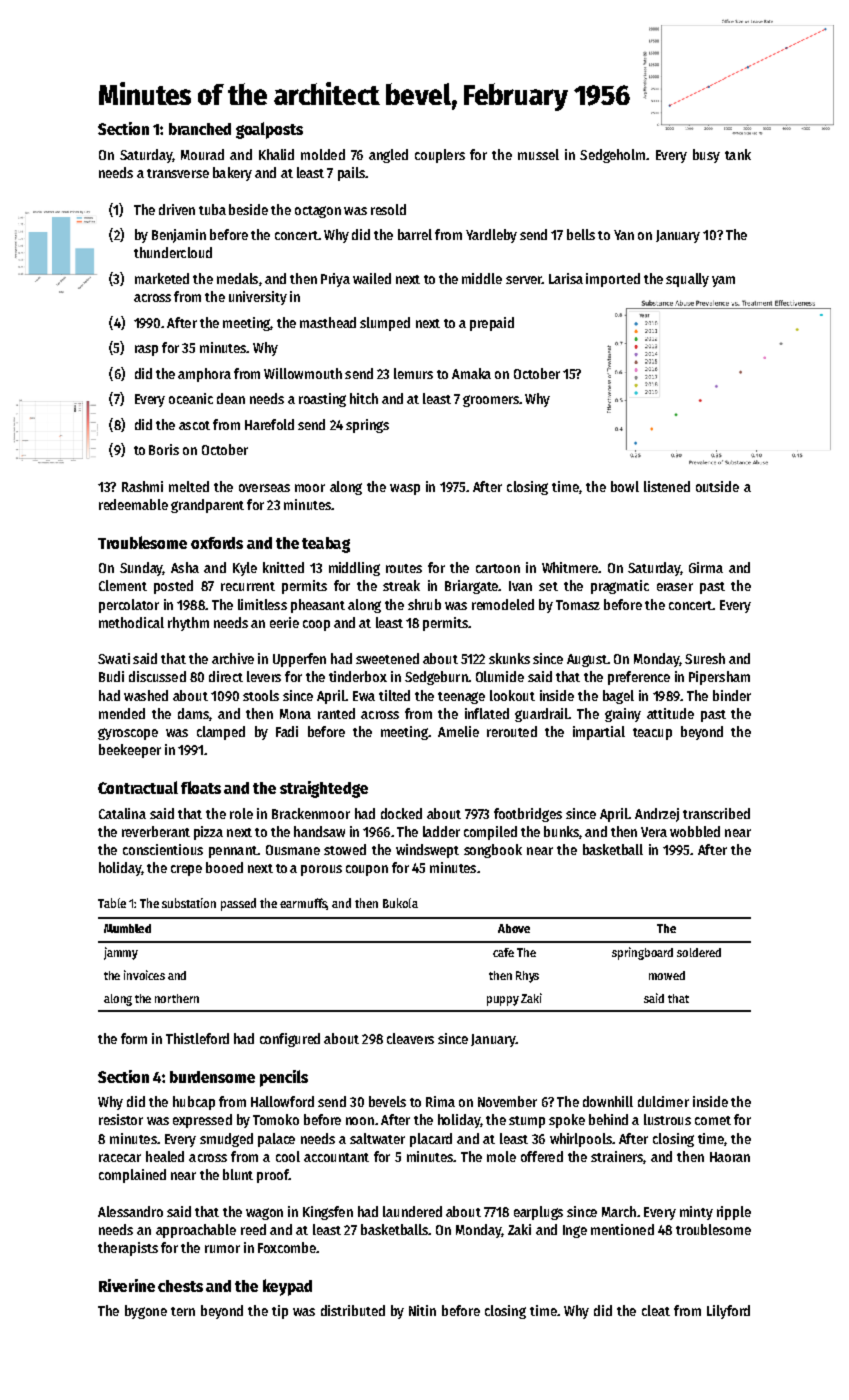 The image size is (849, 1400). What do you see at coordinates (458, 731) in the document?
I see `Amelie` at bounding box center [458, 731].
